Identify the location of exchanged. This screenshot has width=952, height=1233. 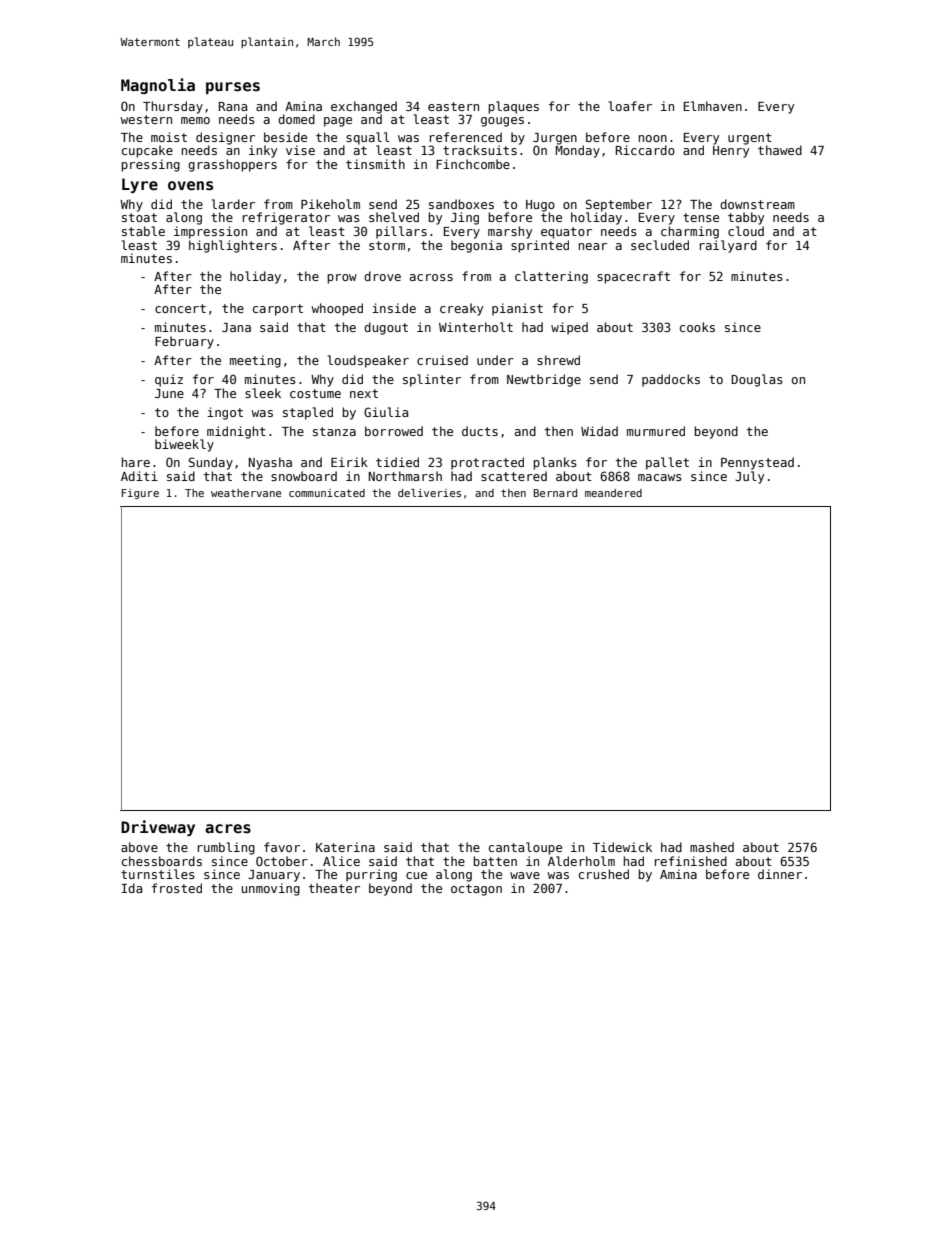
(364, 107).
